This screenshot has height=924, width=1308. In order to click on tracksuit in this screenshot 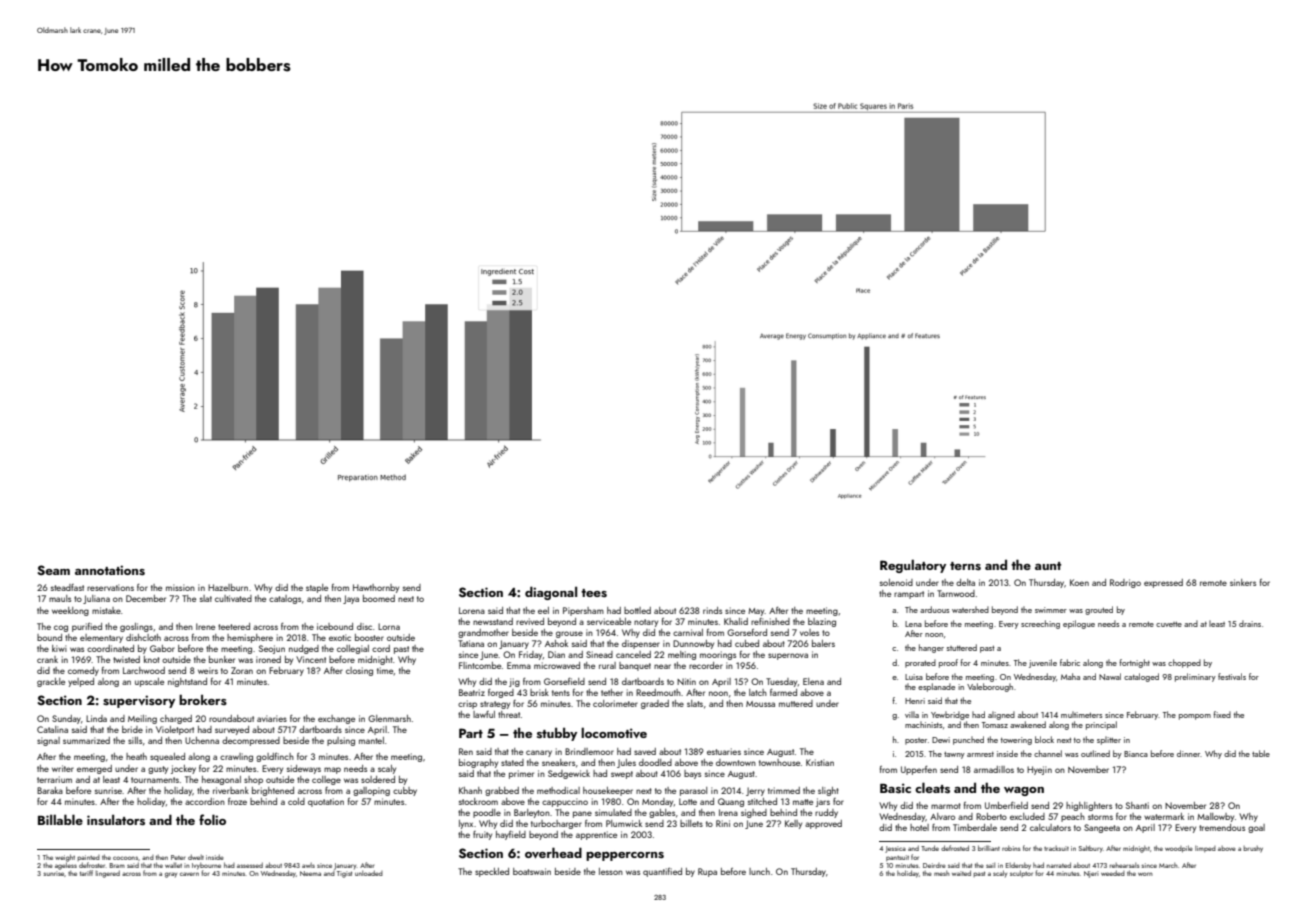, I will do `click(1056, 848)`.
